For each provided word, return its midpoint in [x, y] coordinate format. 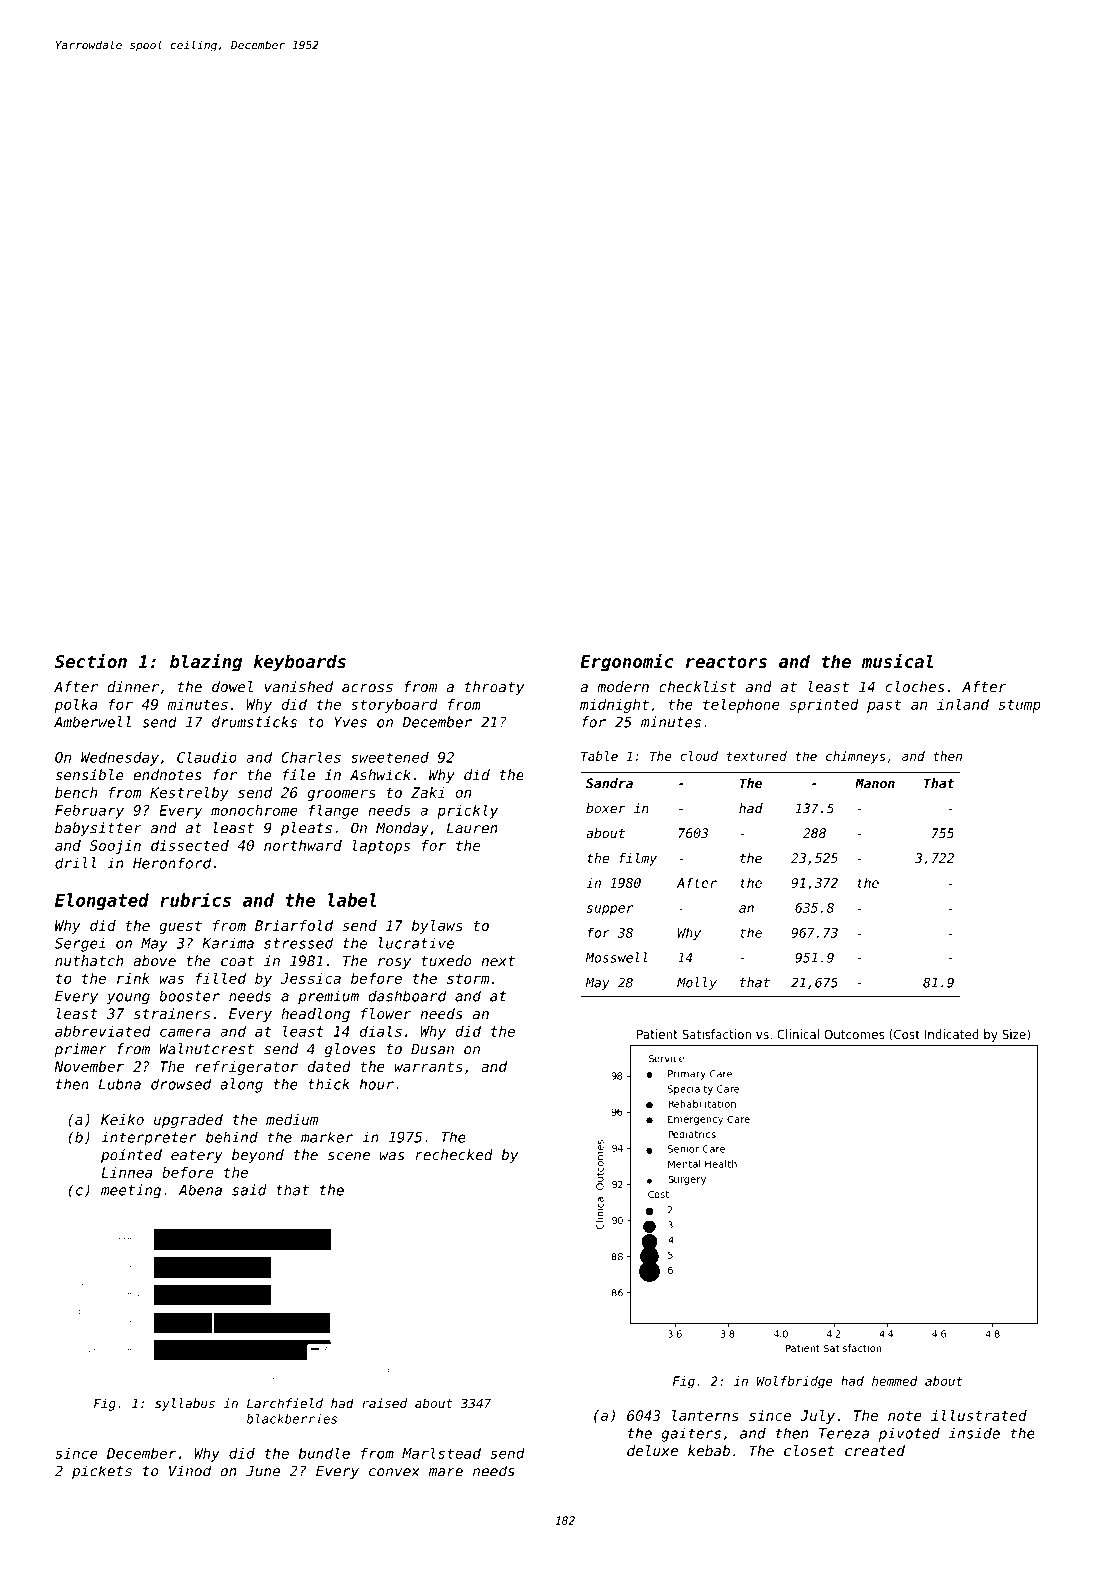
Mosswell [617, 957]
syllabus [185, 1404]
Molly [697, 983]
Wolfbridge [795, 1382]
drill [75, 863]
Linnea [126, 1172]
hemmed [895, 1381]
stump [1020, 706]
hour [377, 1084]
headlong [315, 1015]
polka [76, 705]
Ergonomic [627, 663]
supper [610, 910]
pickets [102, 1472]
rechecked [454, 1155]
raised [384, 1403]
